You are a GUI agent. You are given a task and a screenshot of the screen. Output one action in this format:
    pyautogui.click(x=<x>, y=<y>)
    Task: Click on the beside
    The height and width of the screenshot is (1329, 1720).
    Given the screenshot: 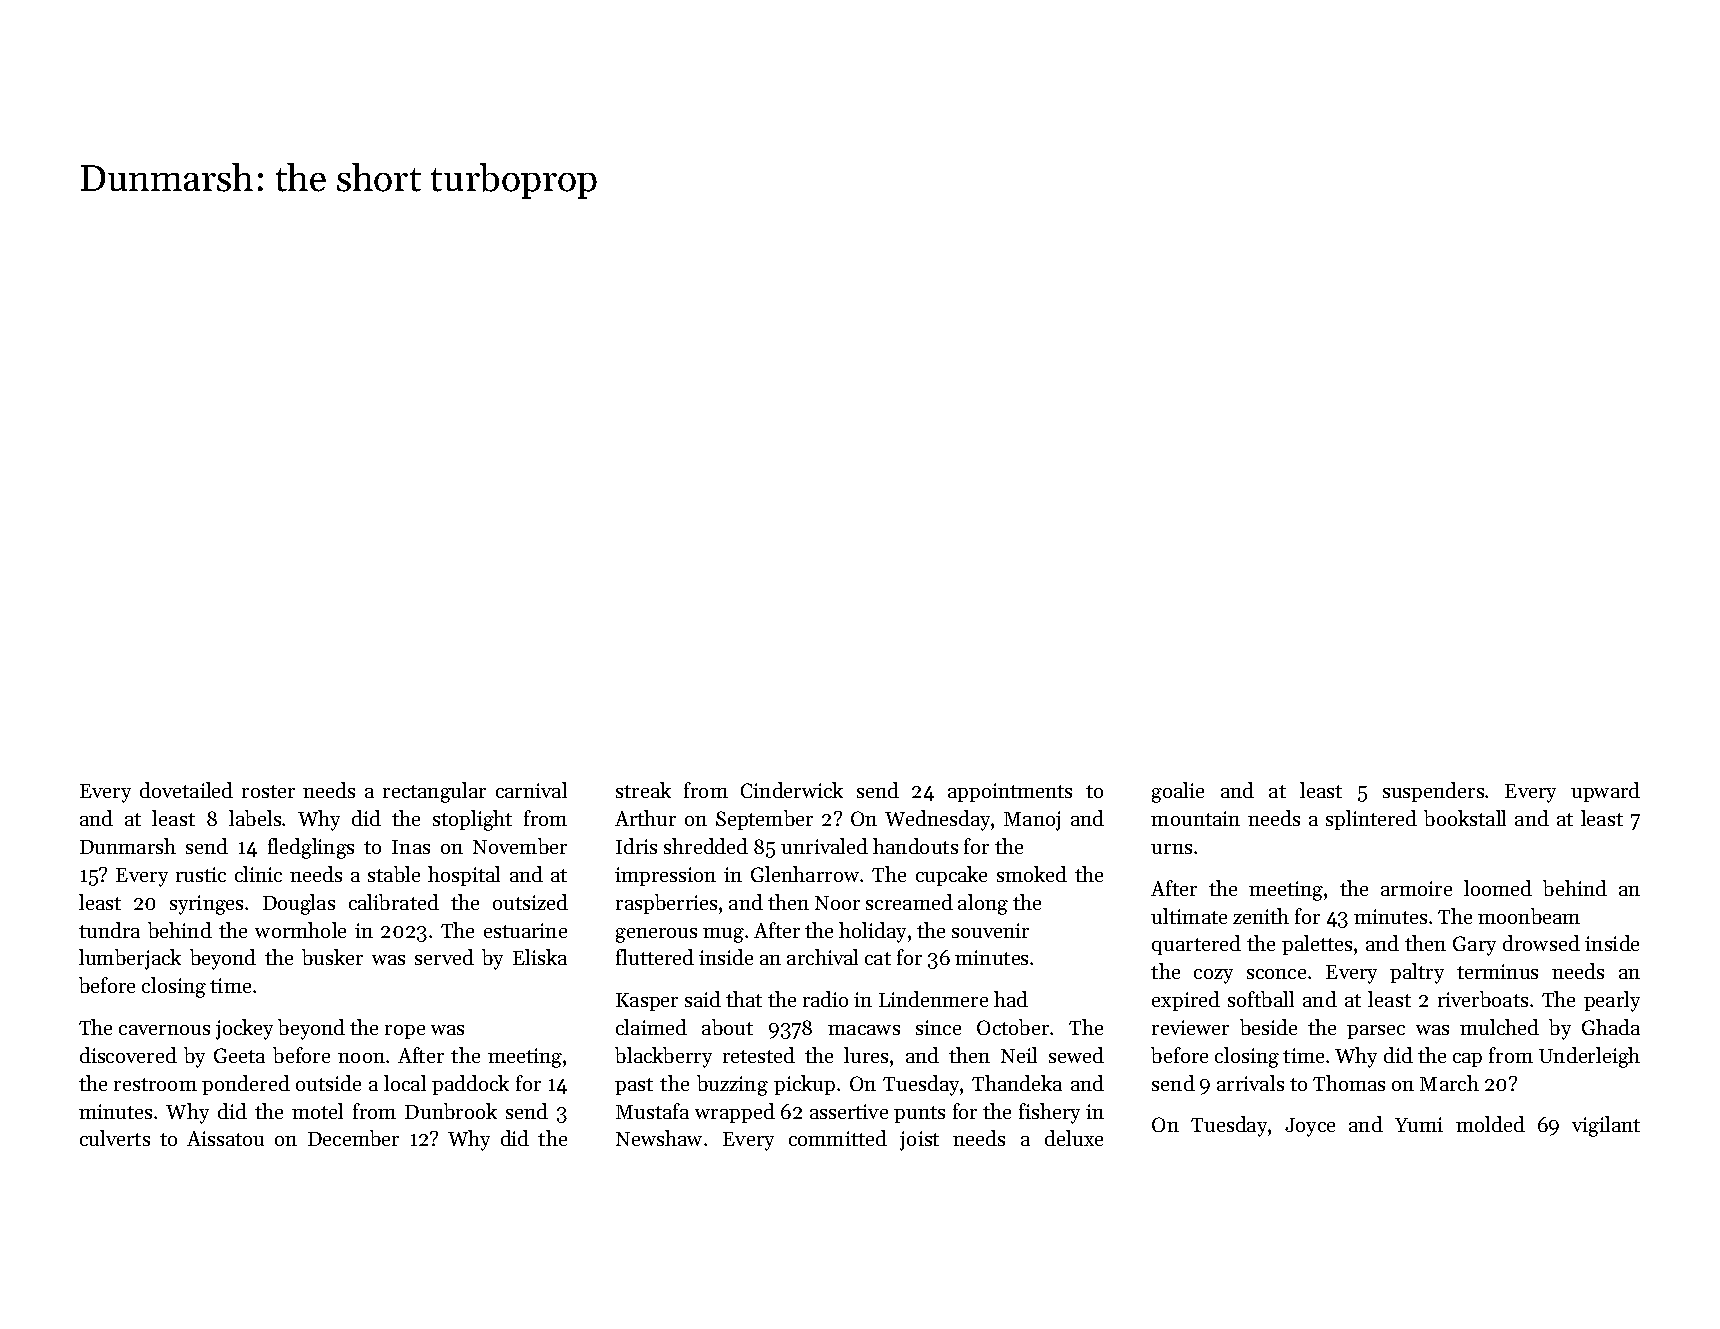 What is the action you would take?
    pyautogui.click(x=1268, y=1027)
